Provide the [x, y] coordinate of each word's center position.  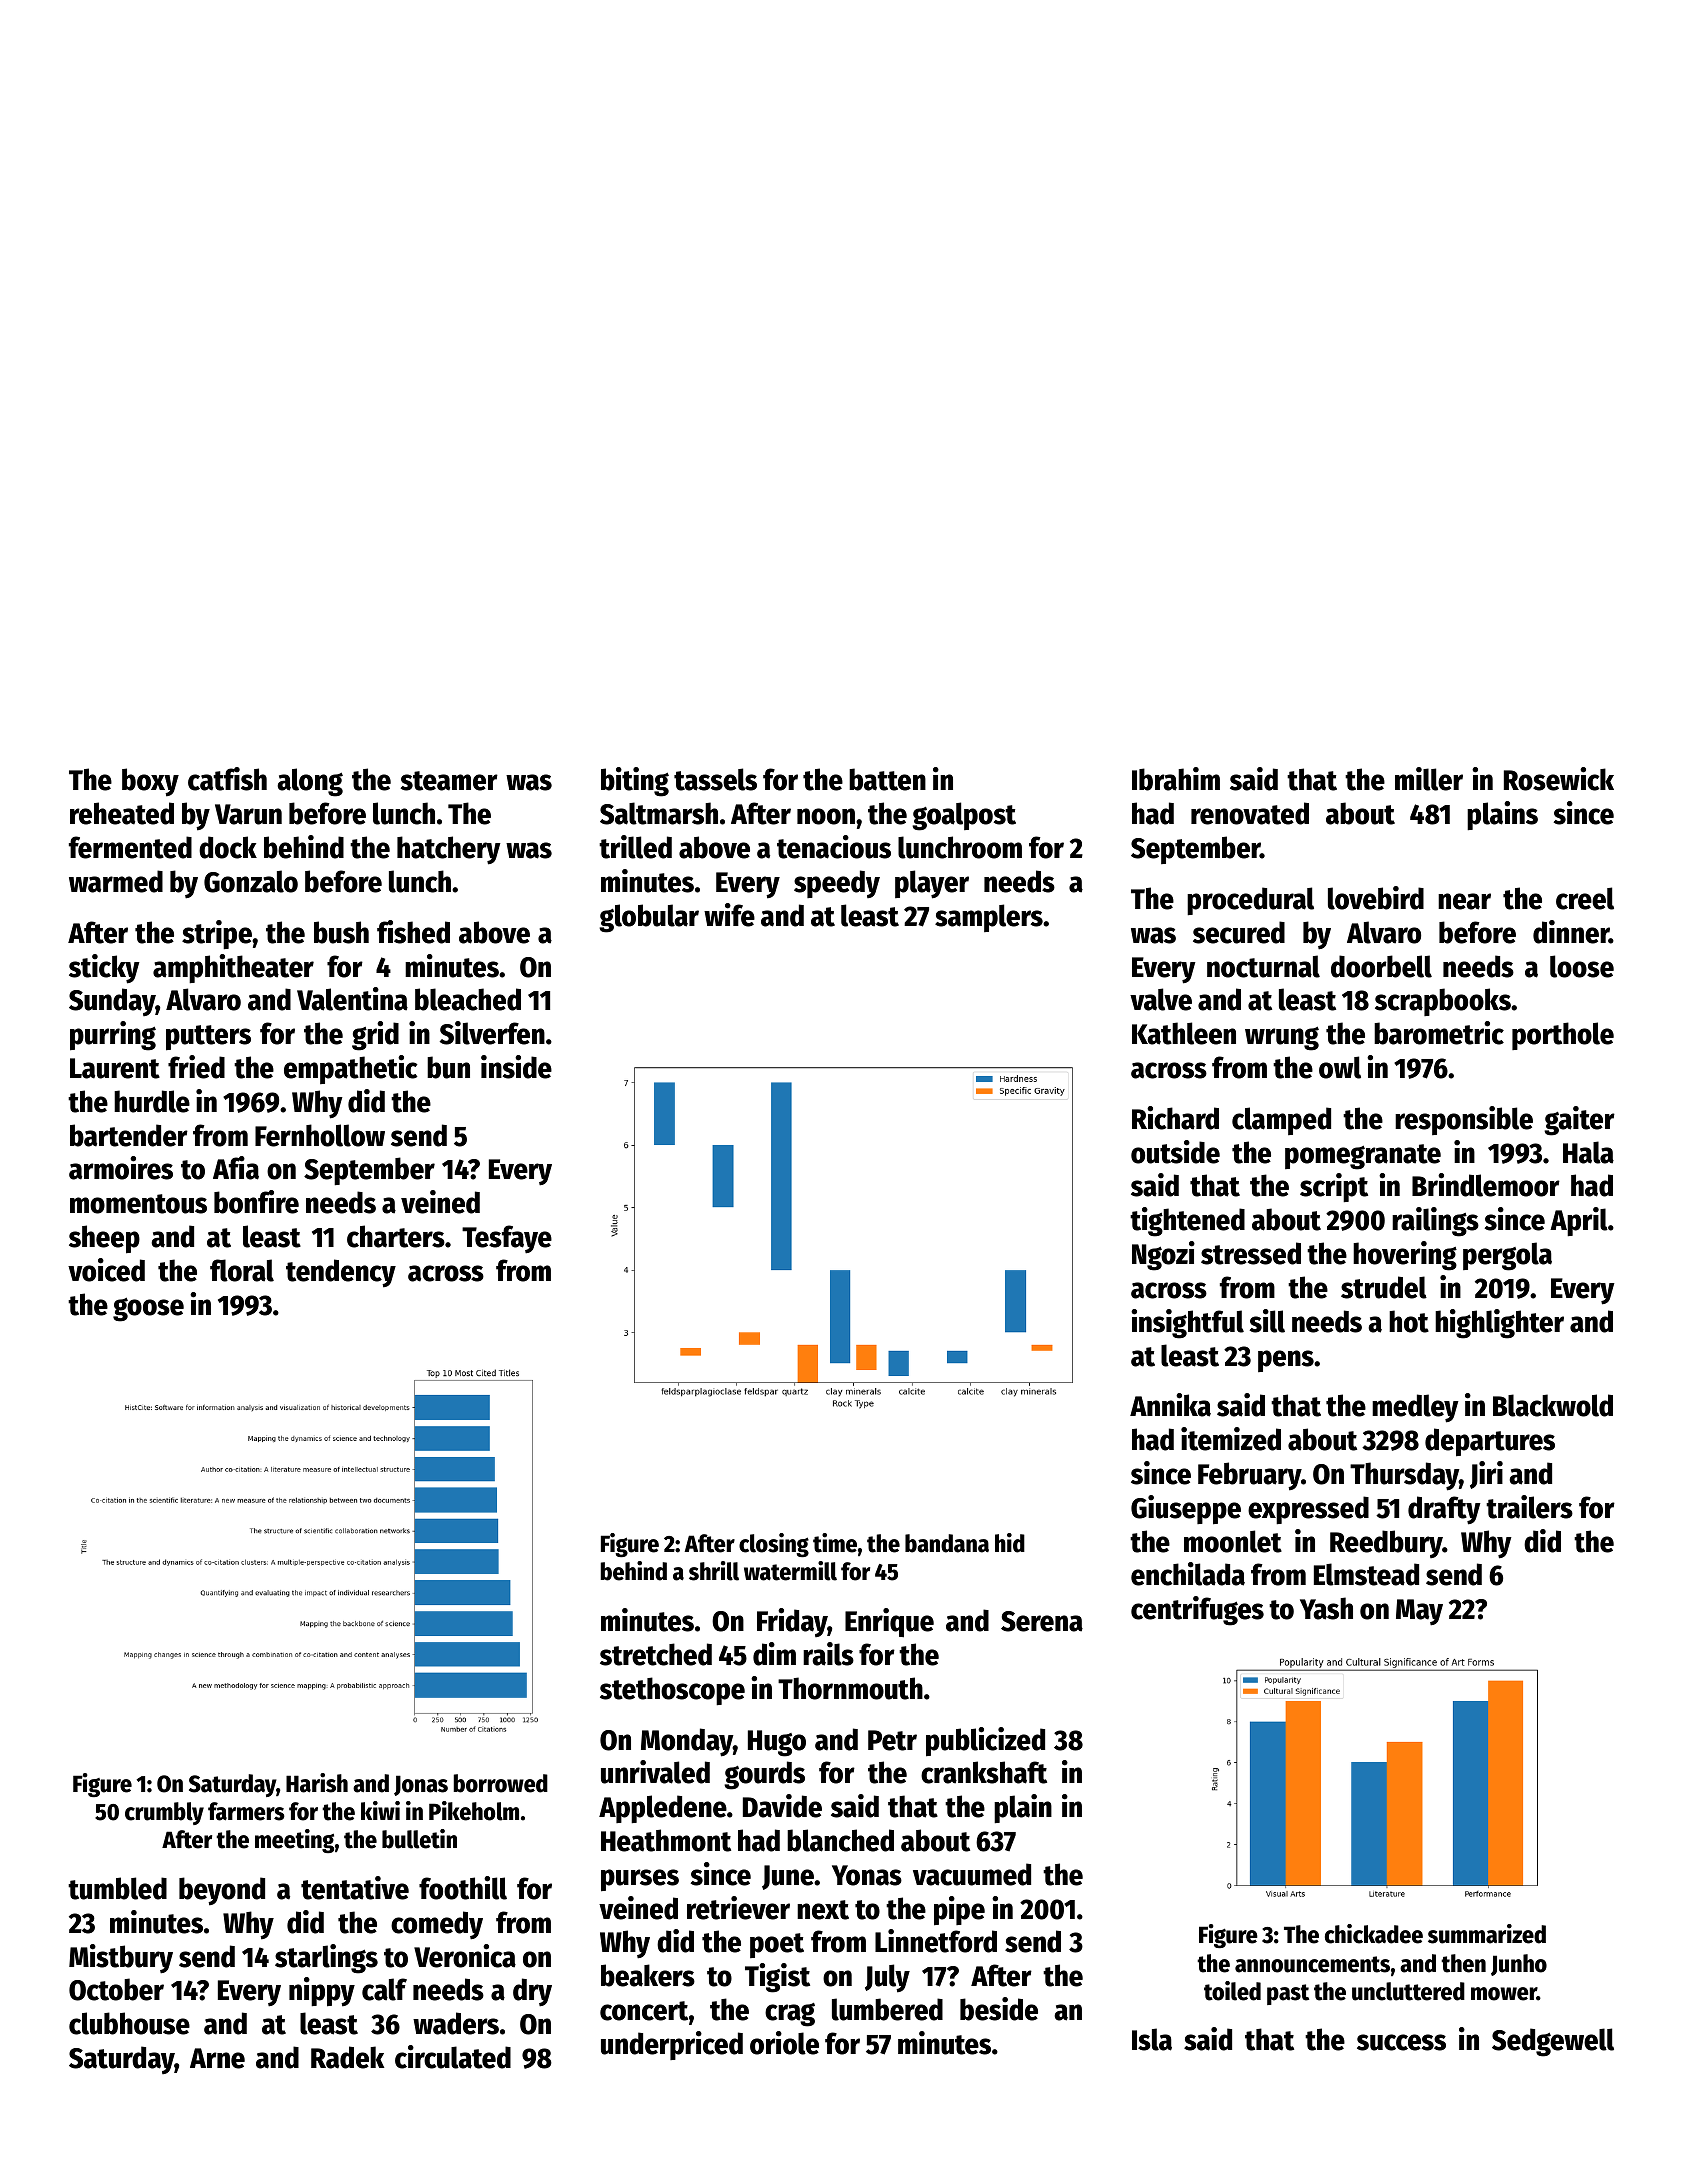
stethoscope [672, 1691]
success [1401, 2042]
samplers [989, 918]
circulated [453, 2057]
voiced [106, 1270]
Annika [1170, 1405]
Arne [217, 2058]
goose [148, 1309]
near [1464, 901]
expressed [1308, 1510]
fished [413, 932]
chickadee [1374, 1934]
